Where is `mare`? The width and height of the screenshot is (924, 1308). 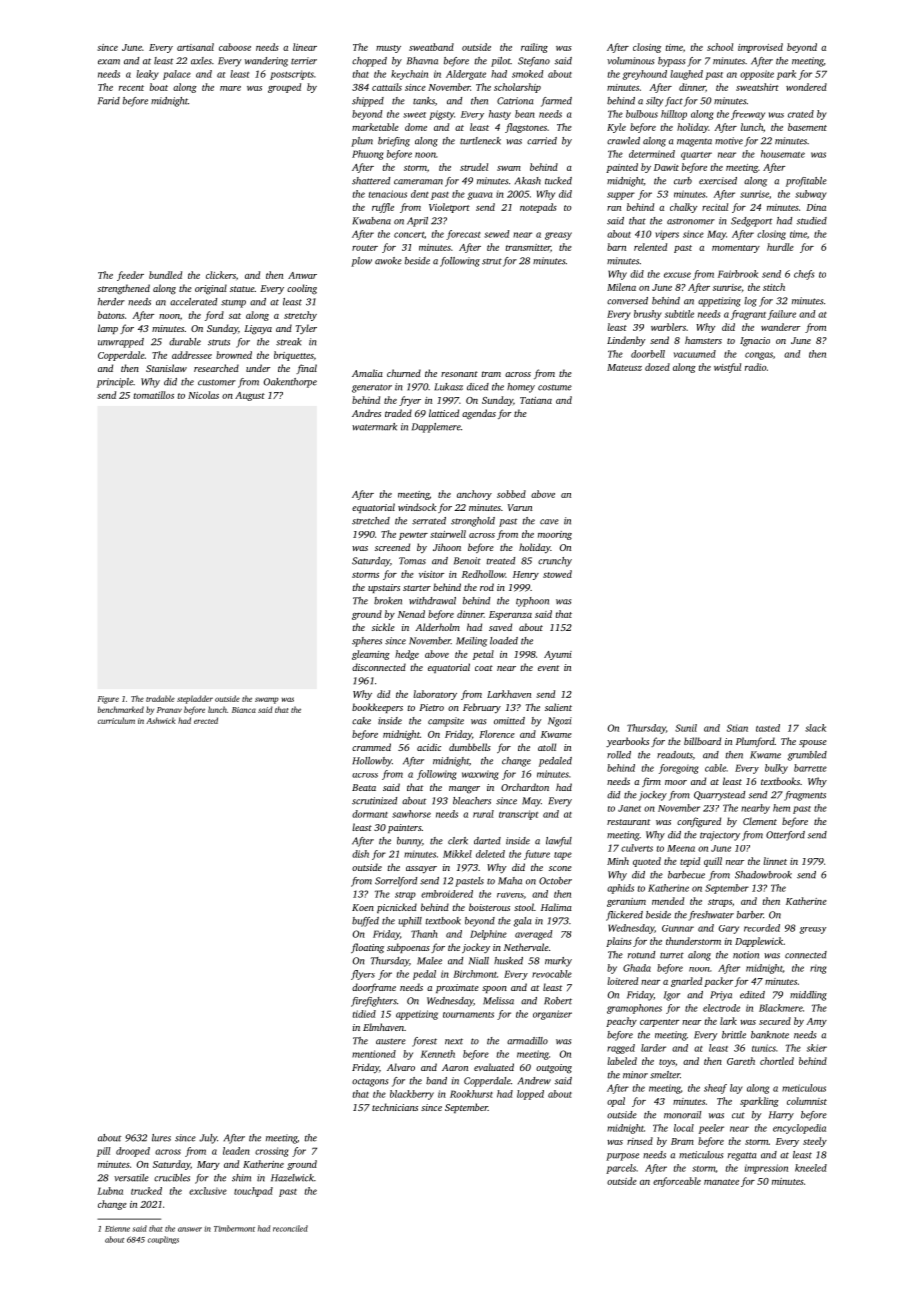
mare is located at coordinates (230, 88).
